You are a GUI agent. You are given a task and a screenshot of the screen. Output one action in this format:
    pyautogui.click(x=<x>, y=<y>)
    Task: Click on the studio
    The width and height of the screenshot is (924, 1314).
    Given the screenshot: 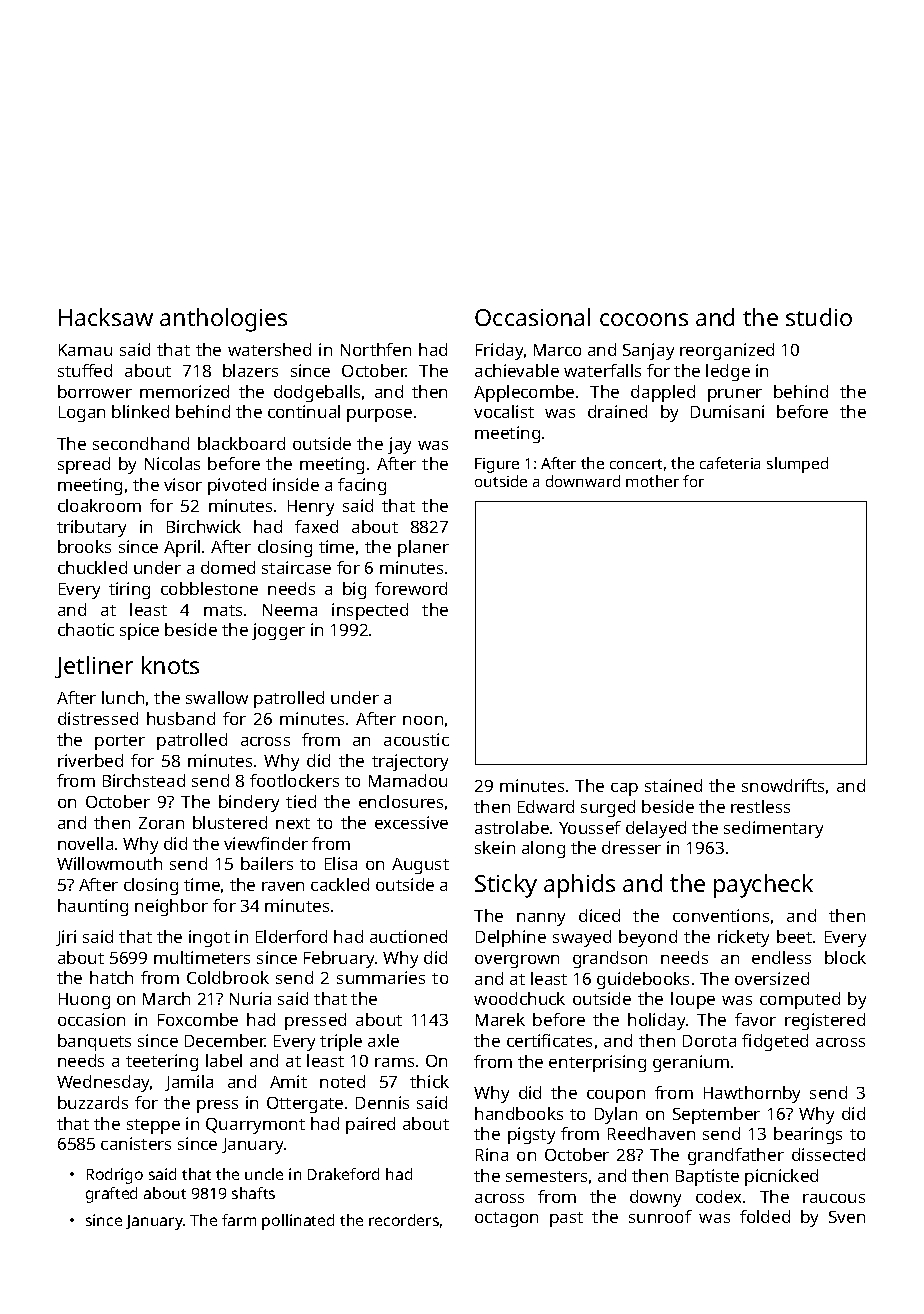 What is the action you would take?
    pyautogui.click(x=819, y=317)
